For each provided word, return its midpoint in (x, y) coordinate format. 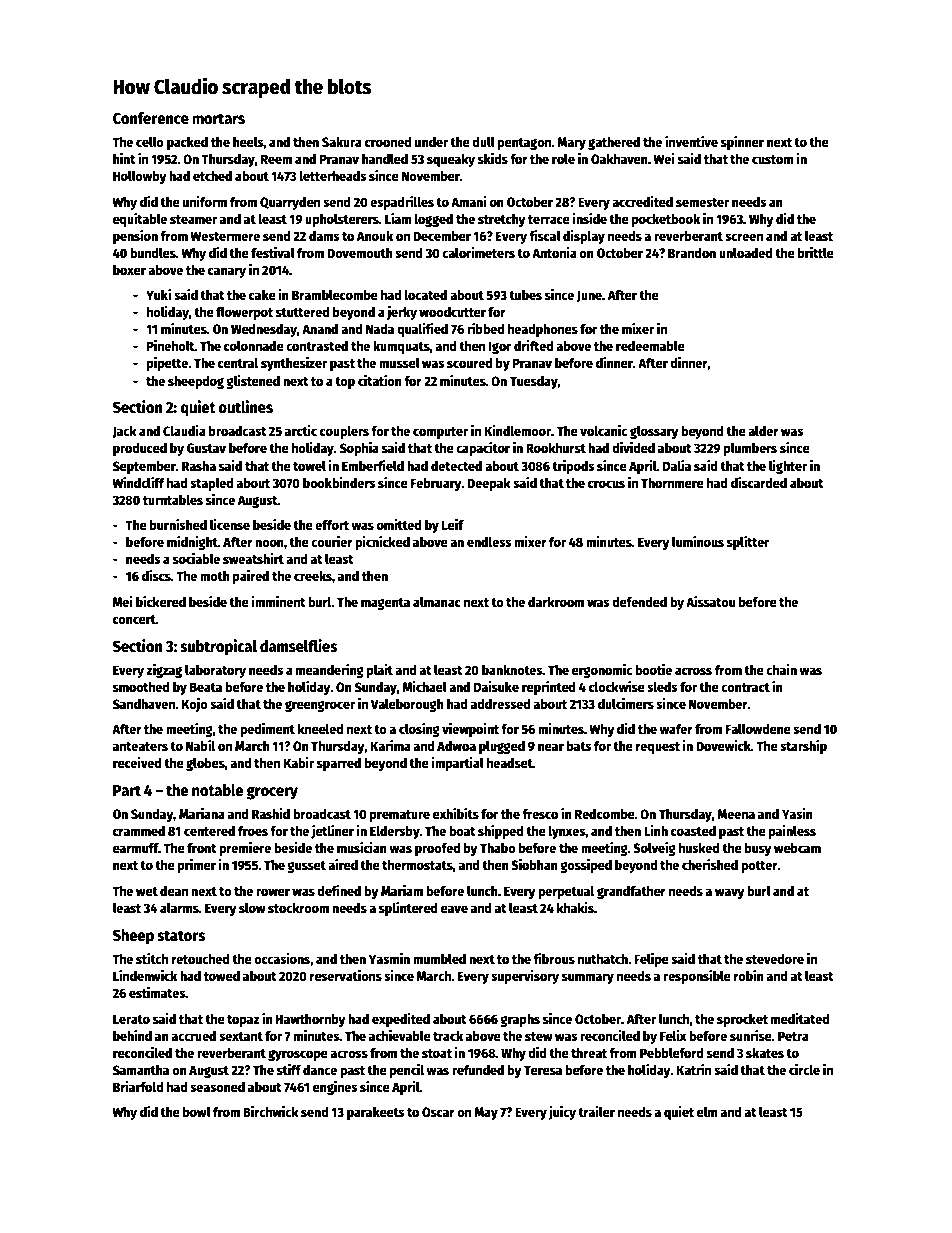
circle (804, 1069)
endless (489, 541)
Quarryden (290, 203)
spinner (742, 143)
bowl (197, 1111)
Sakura (342, 142)
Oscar (438, 1112)
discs (156, 575)
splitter (748, 543)
